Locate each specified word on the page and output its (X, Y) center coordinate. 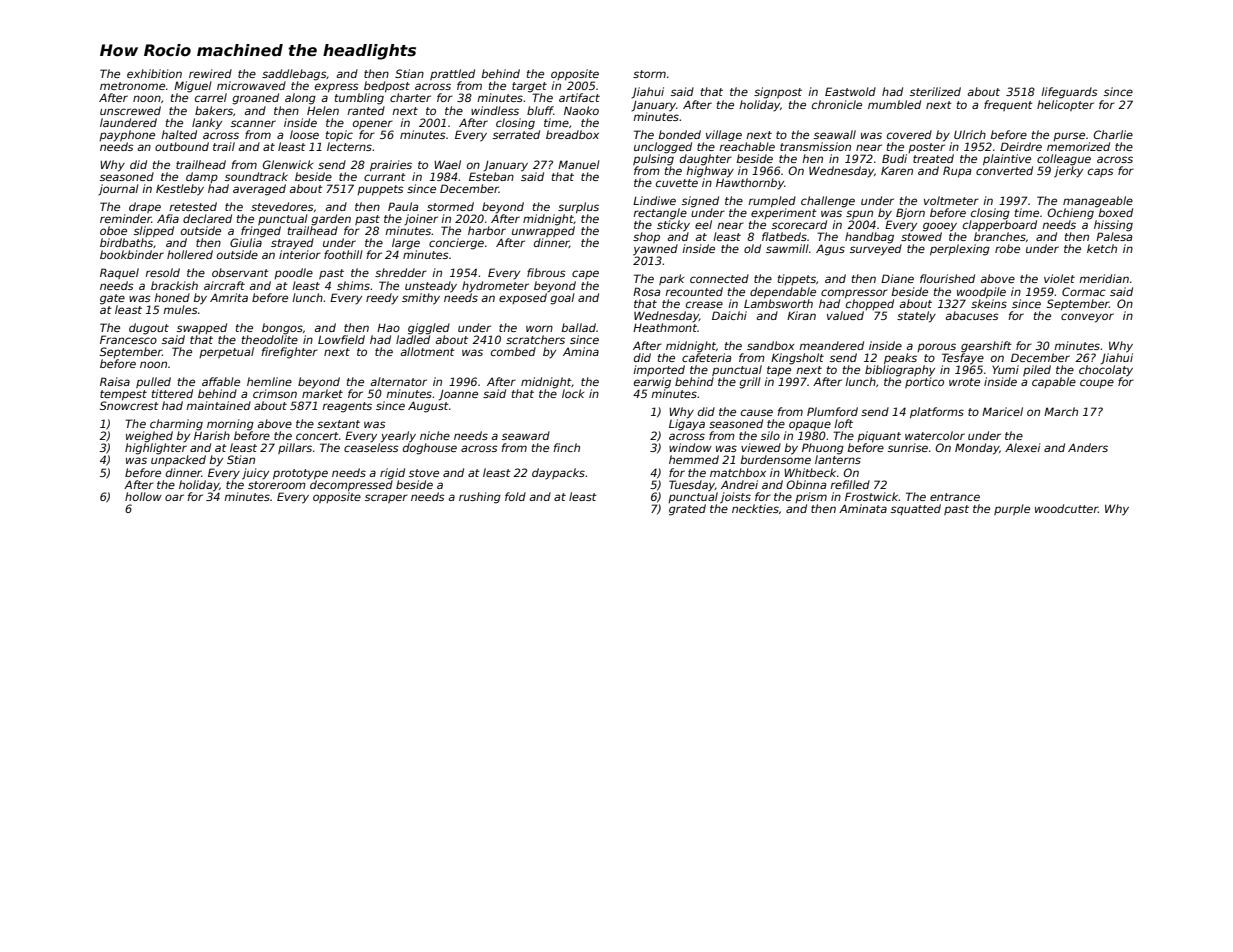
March (1061, 411)
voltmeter (951, 200)
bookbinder (132, 254)
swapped (202, 328)
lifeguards (1069, 93)
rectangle (660, 214)
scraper (386, 498)
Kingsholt (797, 359)
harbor (487, 230)
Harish (212, 435)
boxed (1115, 212)
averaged (259, 190)
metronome (132, 86)
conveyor (1087, 318)
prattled (452, 74)
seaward (526, 435)
